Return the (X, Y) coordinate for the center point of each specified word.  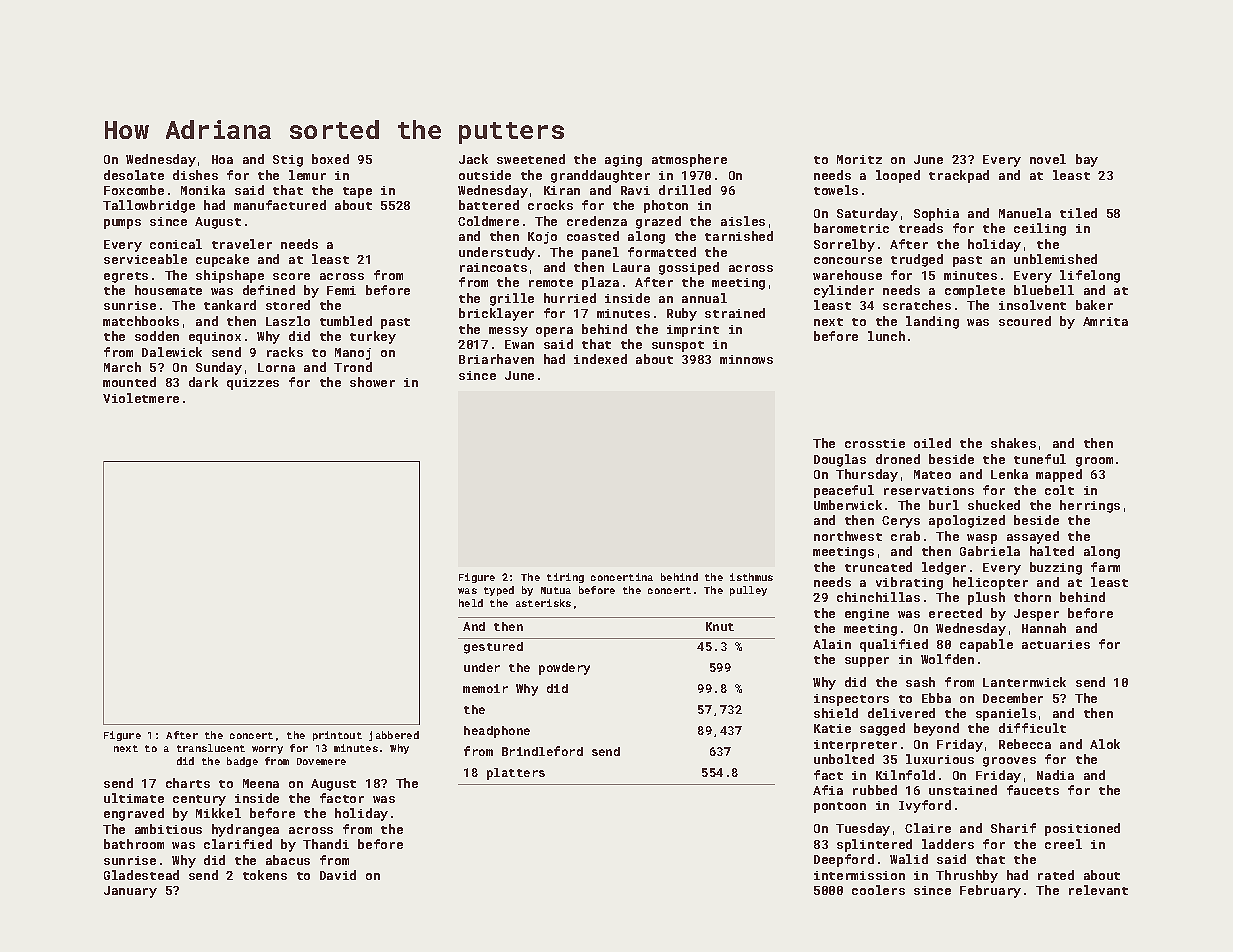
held (471, 603)
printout (337, 736)
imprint (693, 331)
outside (485, 175)
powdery (564, 669)
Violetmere (141, 398)
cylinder (844, 291)
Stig (288, 161)
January (130, 892)
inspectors (851, 700)
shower (372, 382)
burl (944, 505)
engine (867, 615)
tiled (1078, 213)
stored (288, 305)
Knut (720, 626)
